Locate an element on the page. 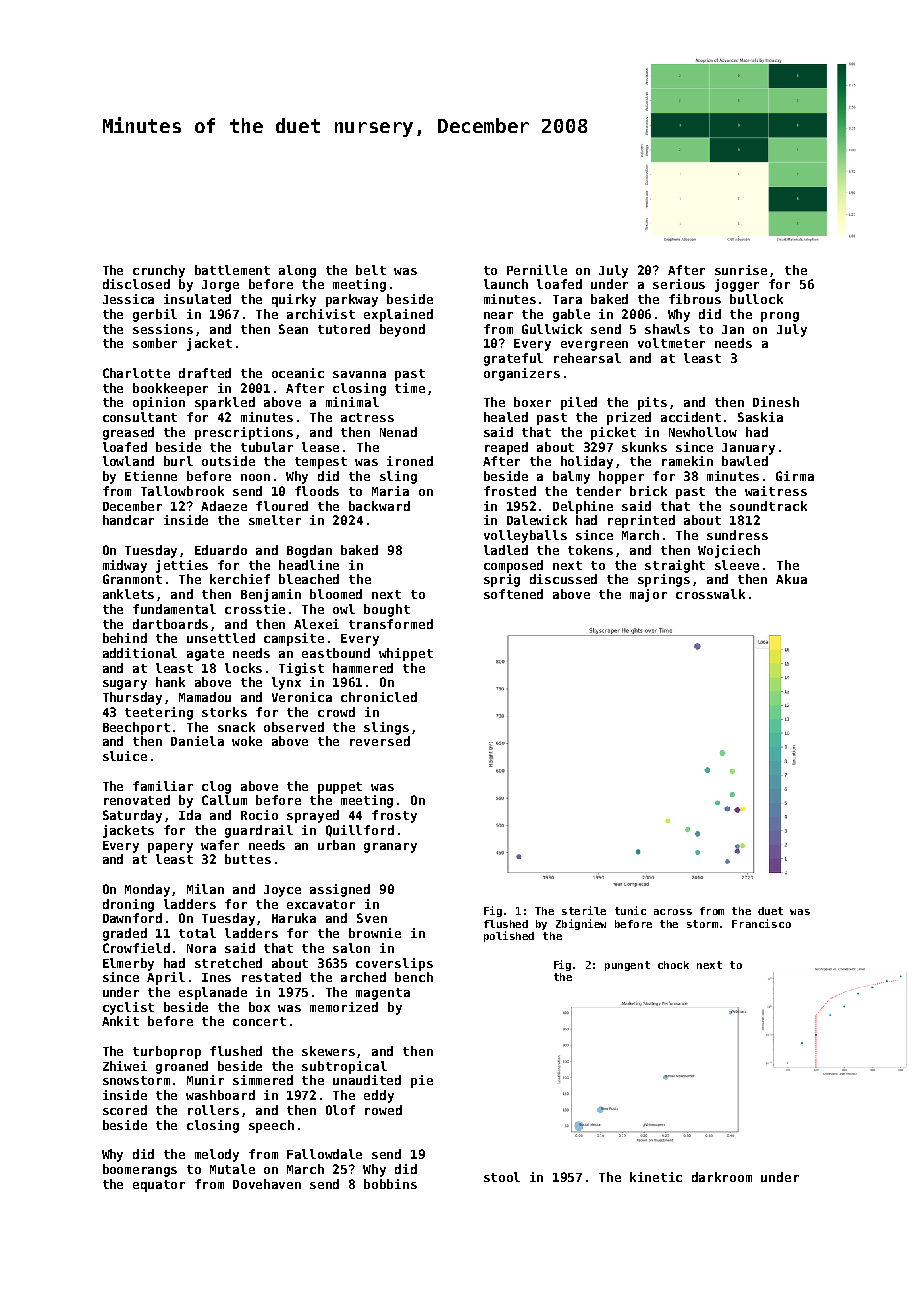 The height and width of the document is (1308, 924). melody is located at coordinates (217, 1155).
